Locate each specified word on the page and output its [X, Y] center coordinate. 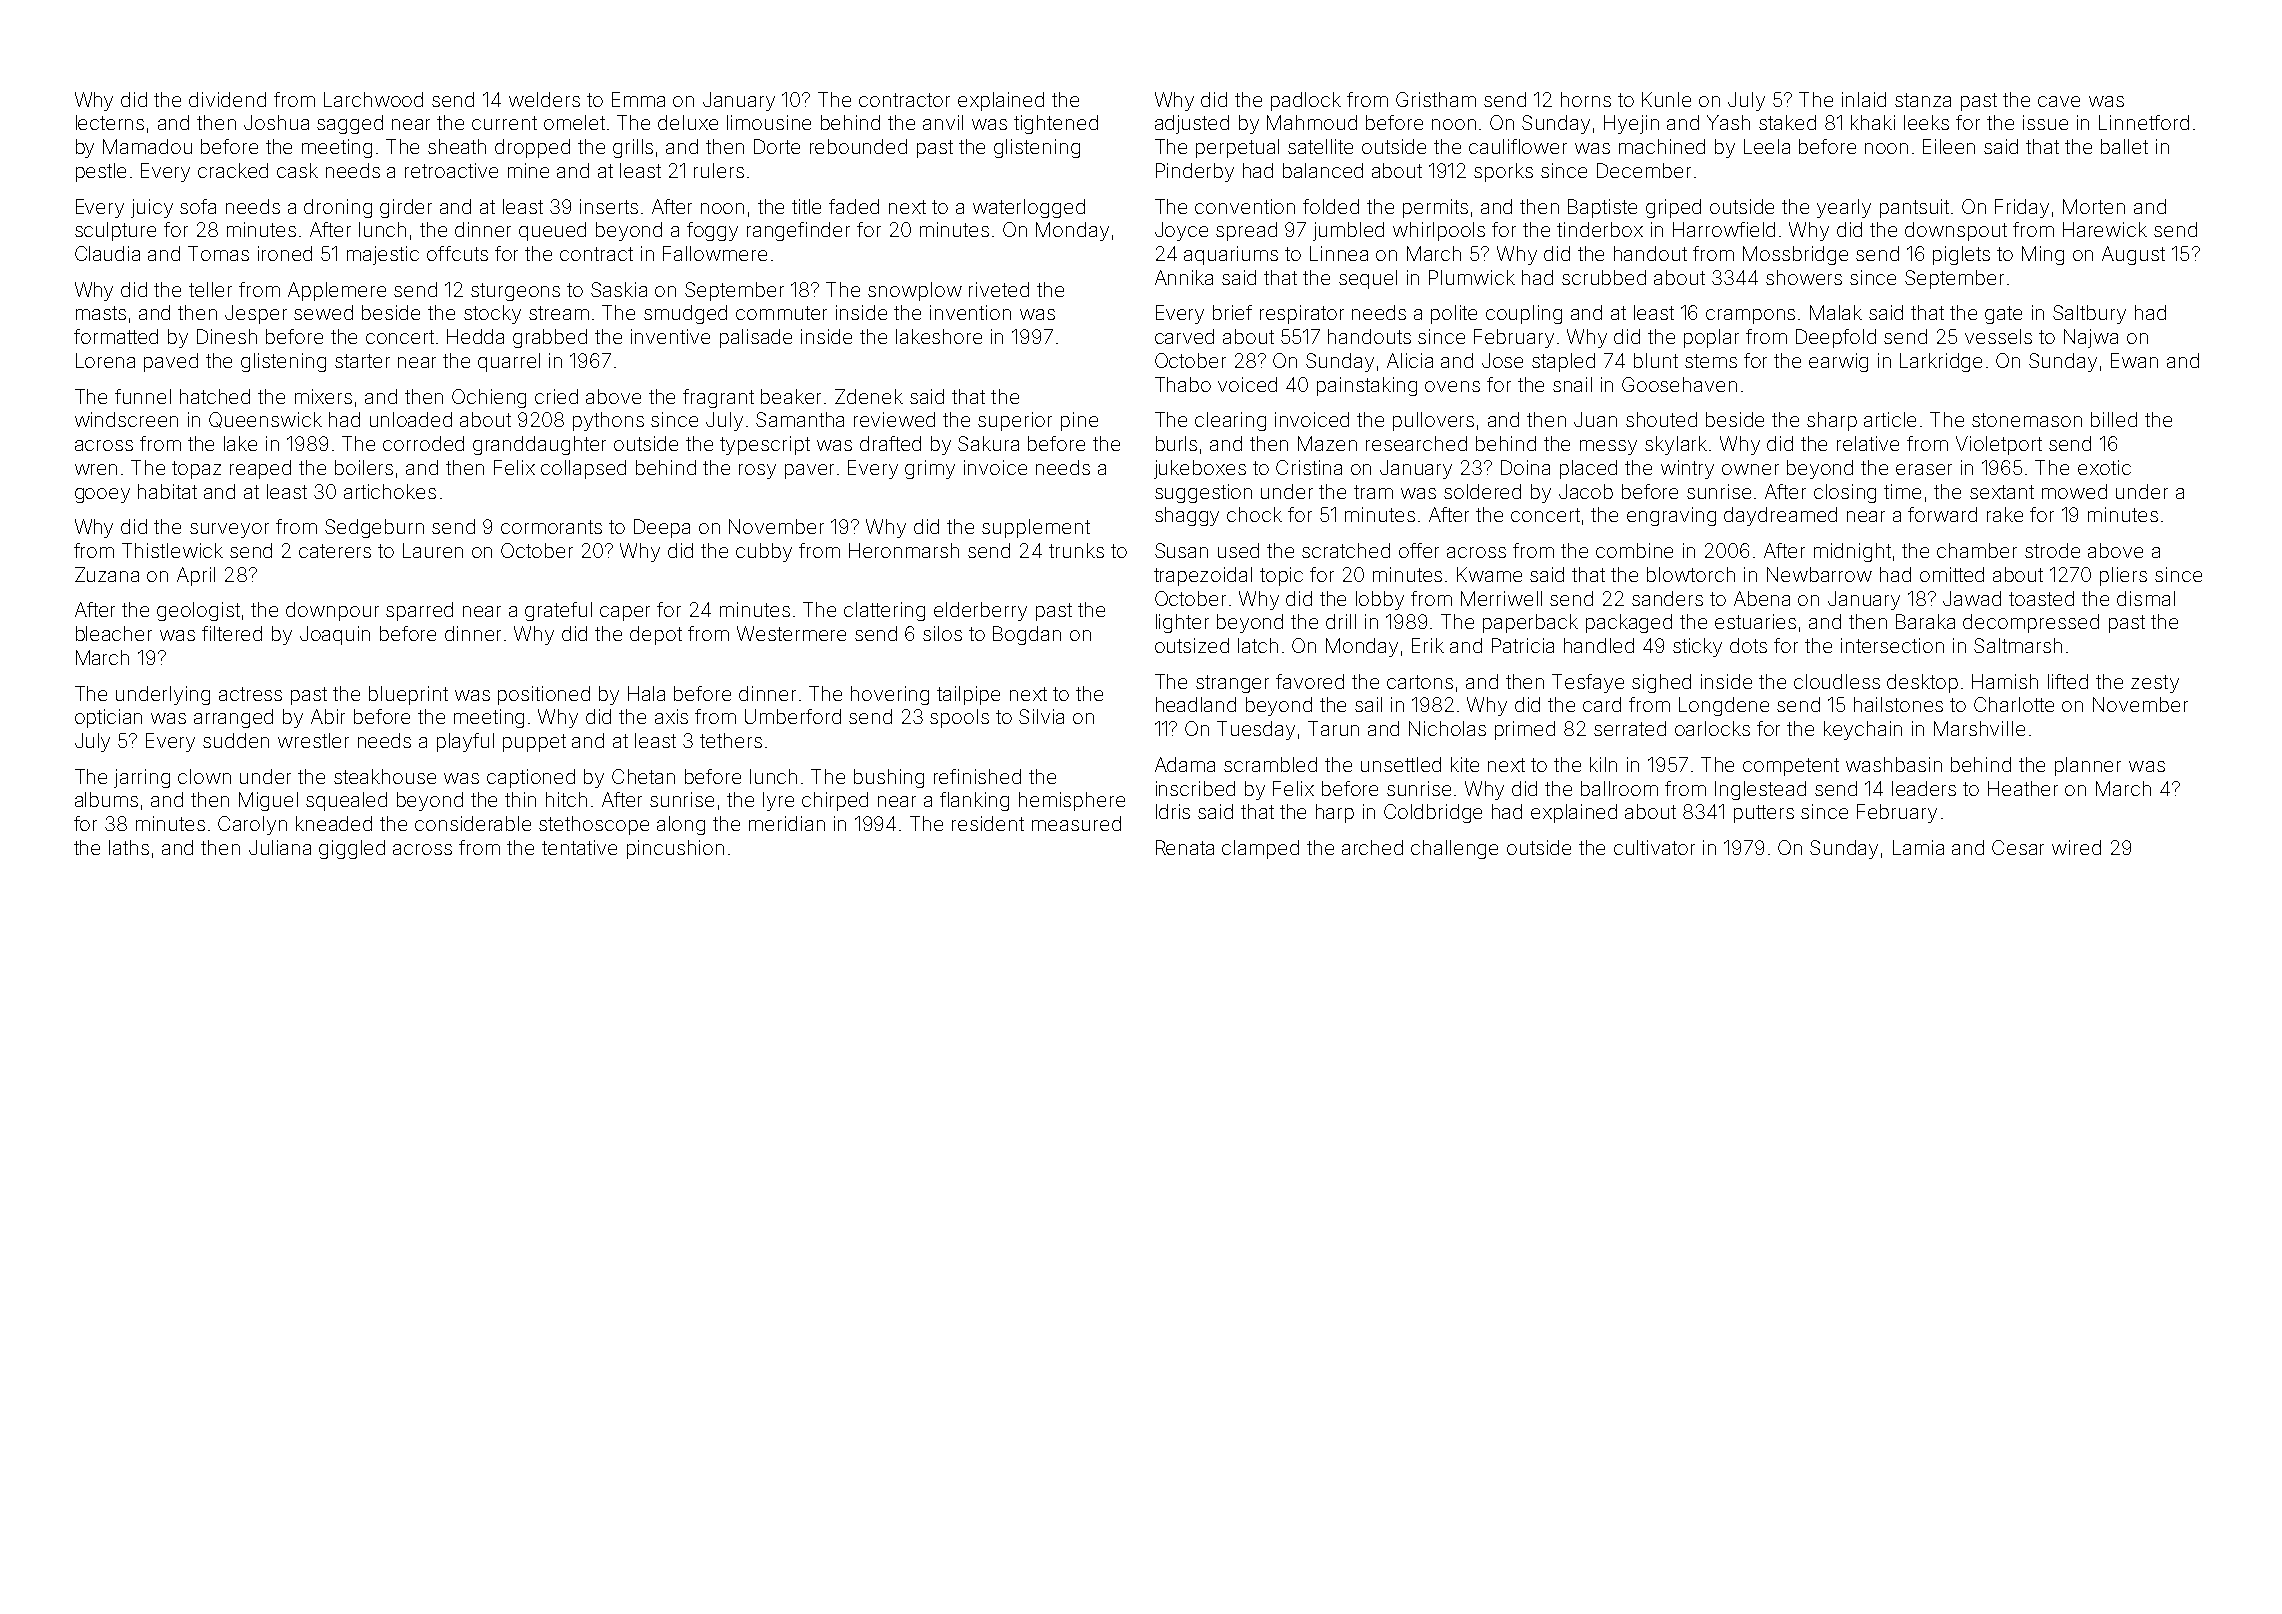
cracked [233, 170]
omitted [1952, 574]
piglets [1961, 255]
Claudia [107, 253]
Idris [1173, 811]
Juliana [280, 847]
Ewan [2134, 360]
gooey [102, 495]
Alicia [1410, 360]
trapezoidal [1203, 576]
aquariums [1231, 255]
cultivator [1654, 847]
